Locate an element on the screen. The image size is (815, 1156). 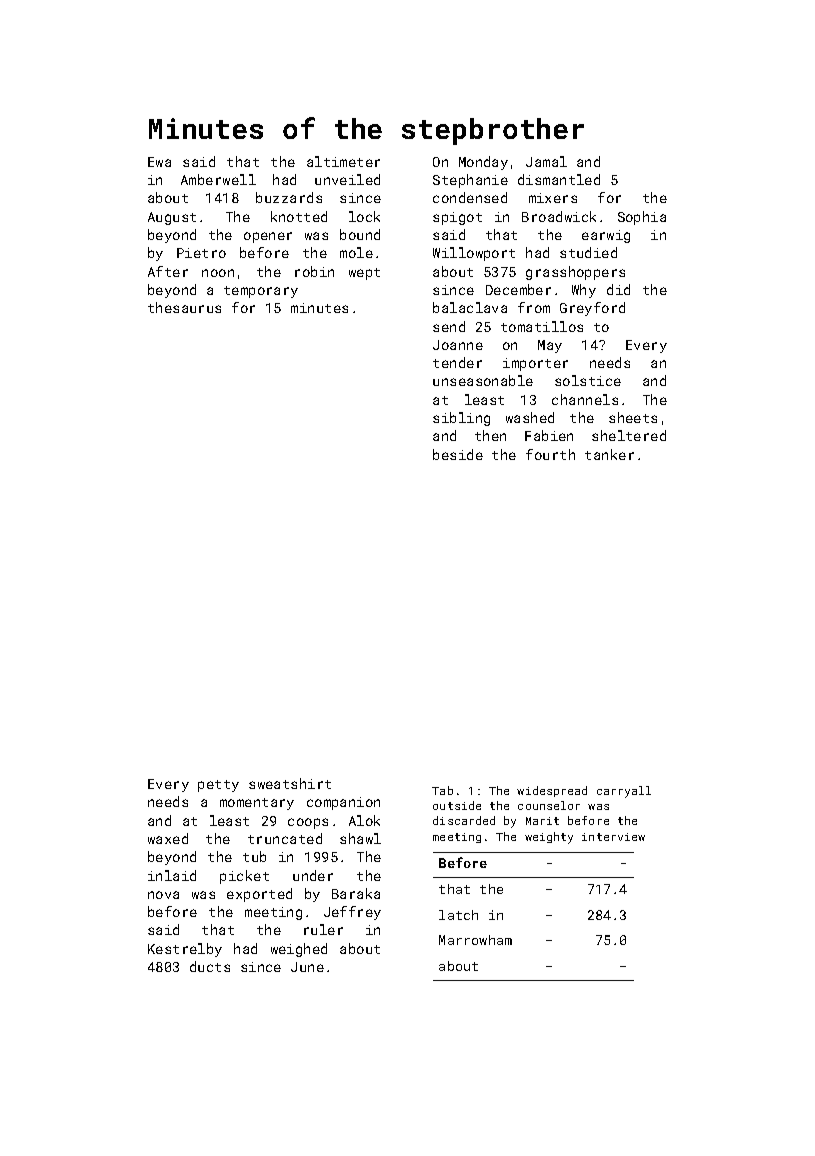
tanker is located at coordinates (609, 454).
